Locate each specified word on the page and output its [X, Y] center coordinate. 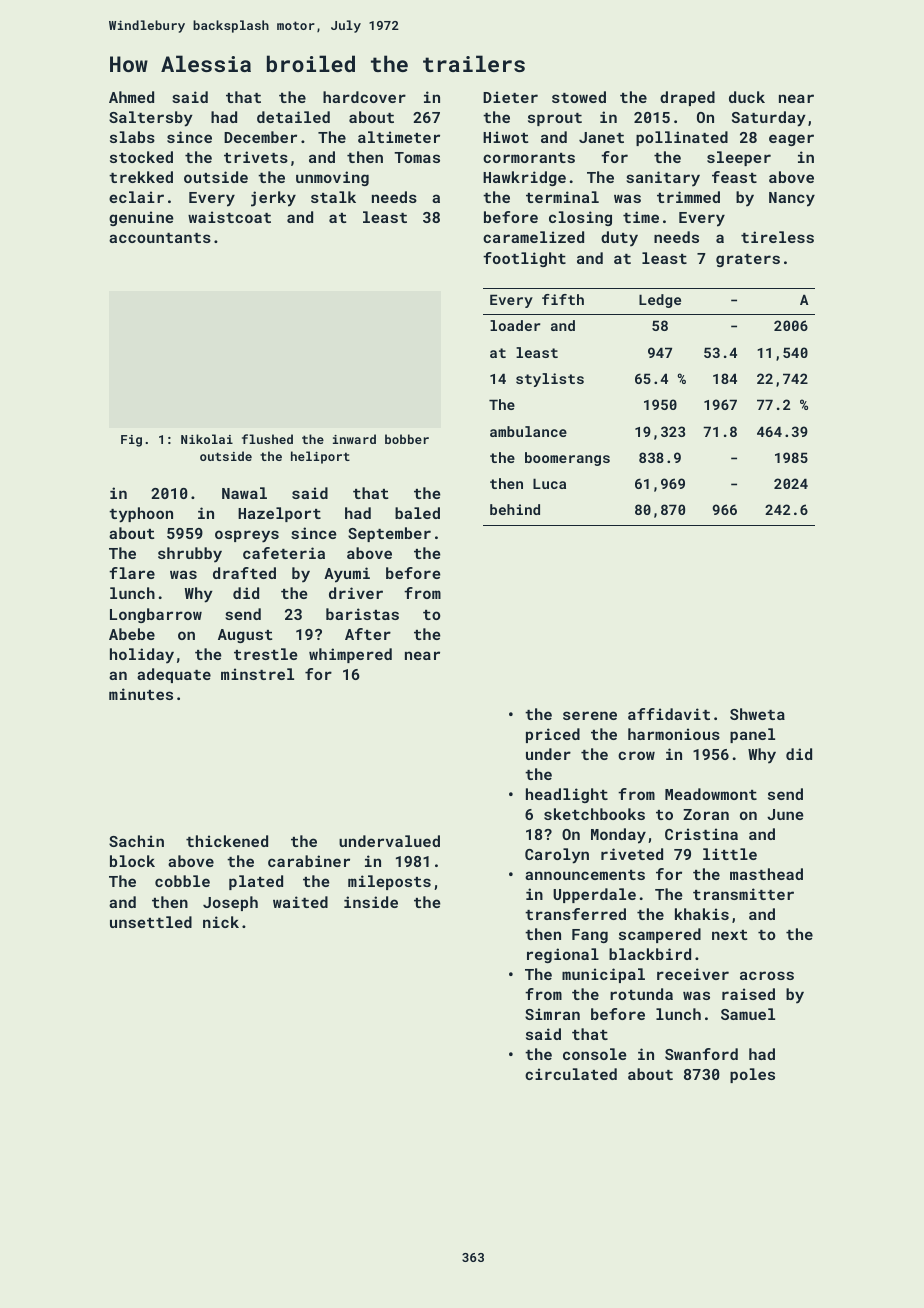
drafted [244, 573]
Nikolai [207, 439]
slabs [132, 137]
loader [515, 325]
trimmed [688, 197]
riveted [632, 854]
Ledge [660, 301]
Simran [552, 1014]
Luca [549, 483]
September [389, 534]
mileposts [389, 882]
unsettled [151, 922]
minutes [141, 694]
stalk [333, 197]
